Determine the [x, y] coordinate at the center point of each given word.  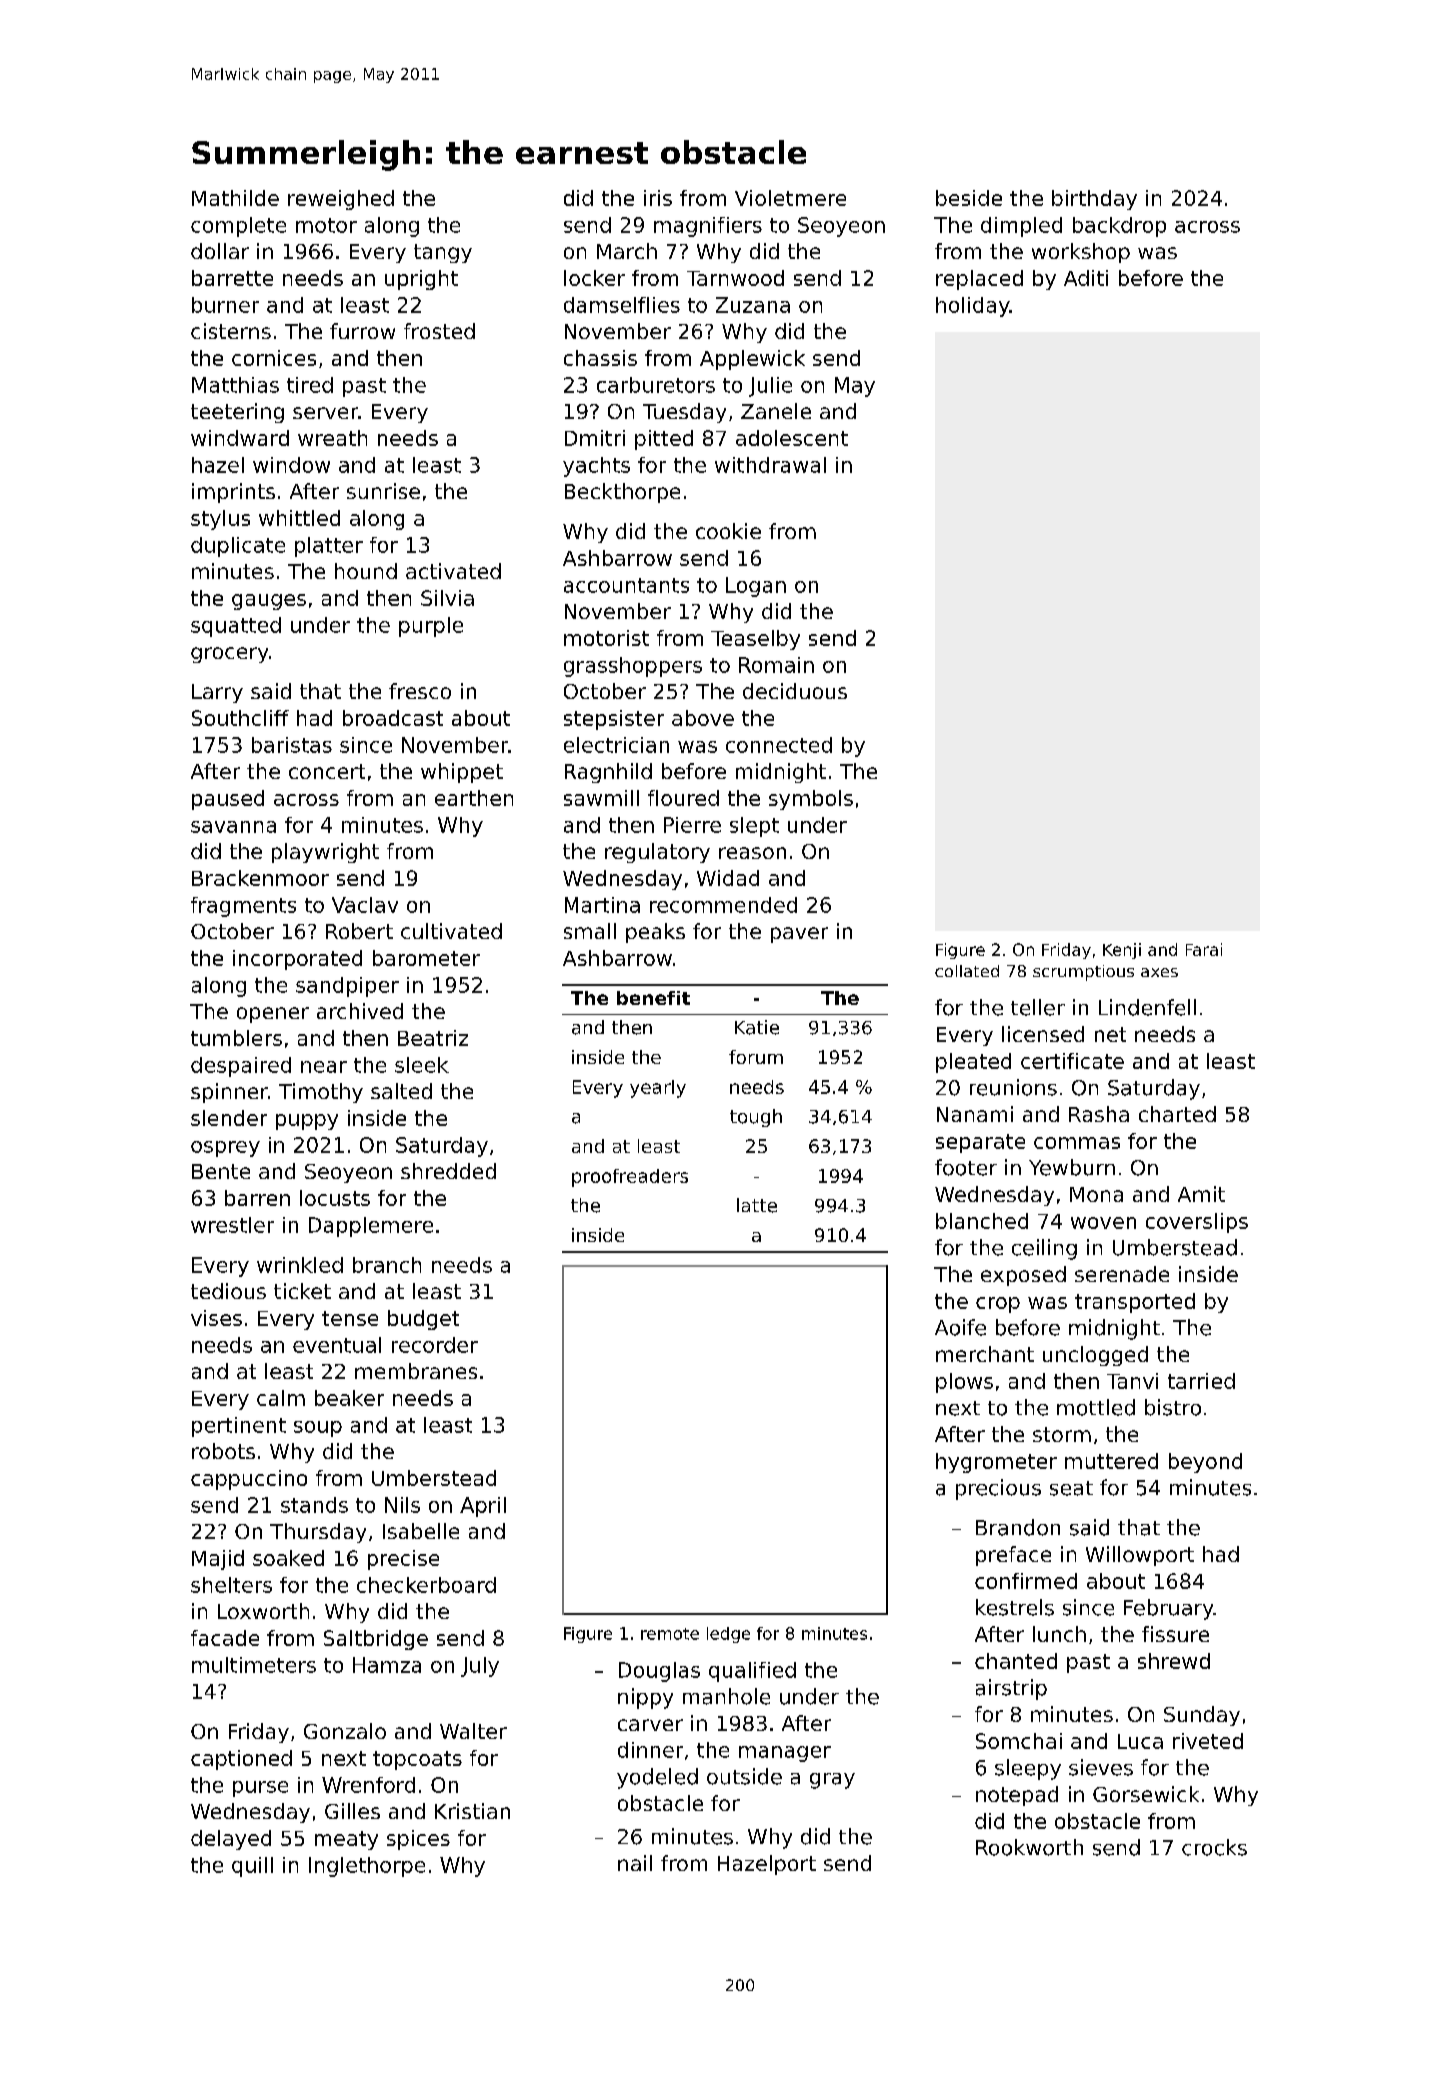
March [627, 251]
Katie [757, 1027]
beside [969, 198]
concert [327, 771]
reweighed [341, 200]
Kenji [1122, 951]
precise [403, 1560]
